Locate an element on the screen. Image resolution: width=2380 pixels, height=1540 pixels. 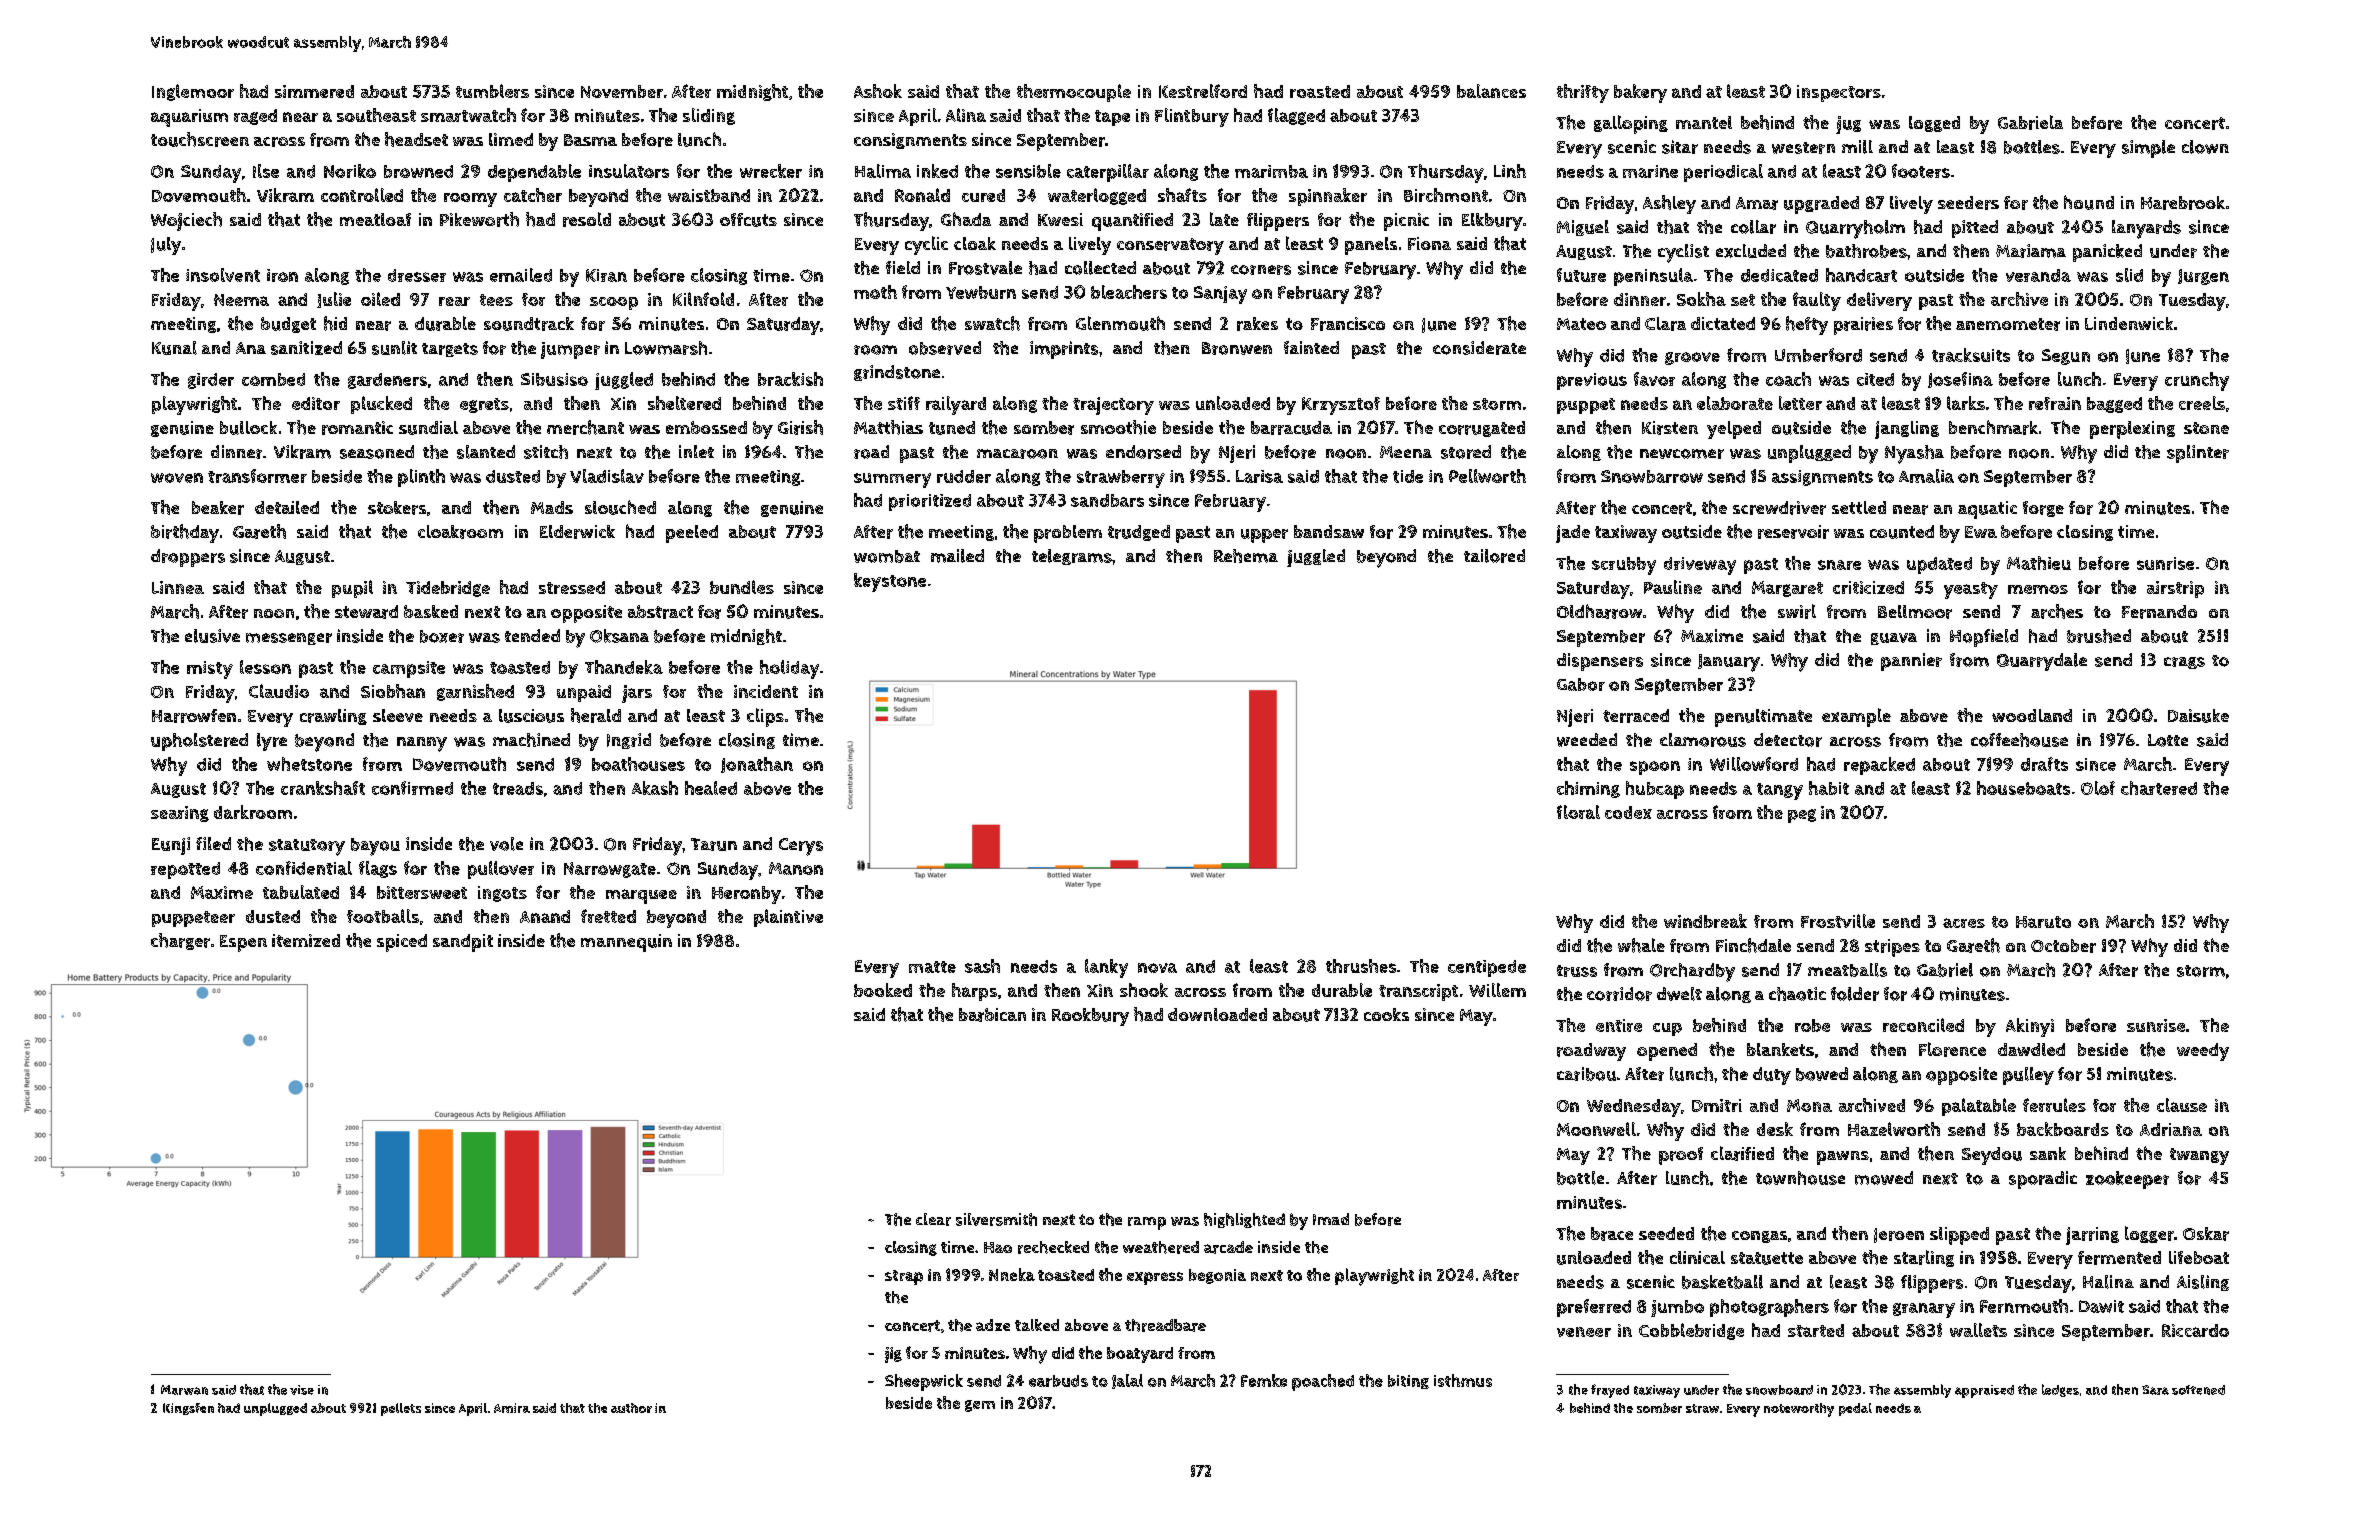
clinical is located at coordinates (1697, 1257).
